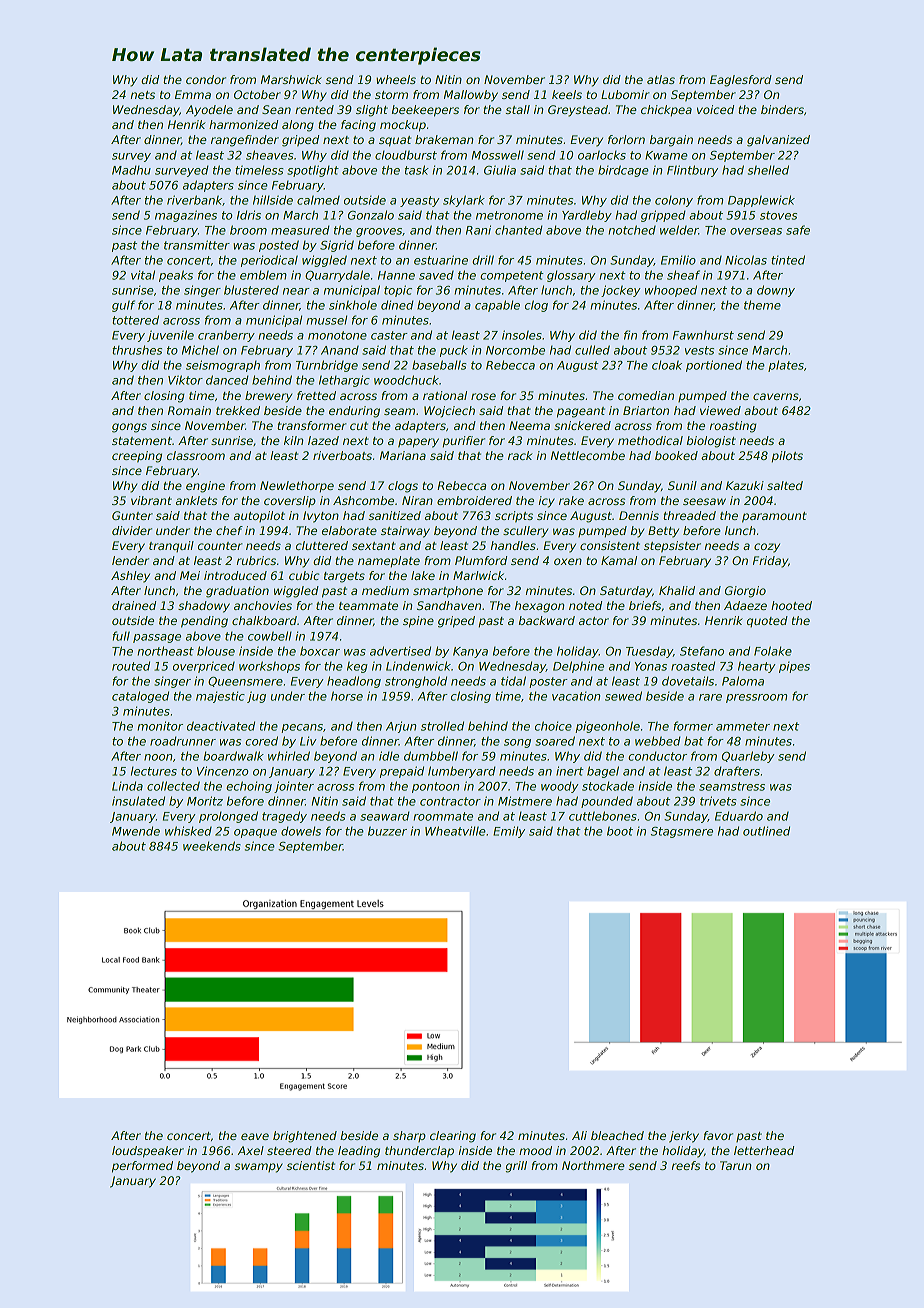  I want to click on posted, so click(279, 246).
